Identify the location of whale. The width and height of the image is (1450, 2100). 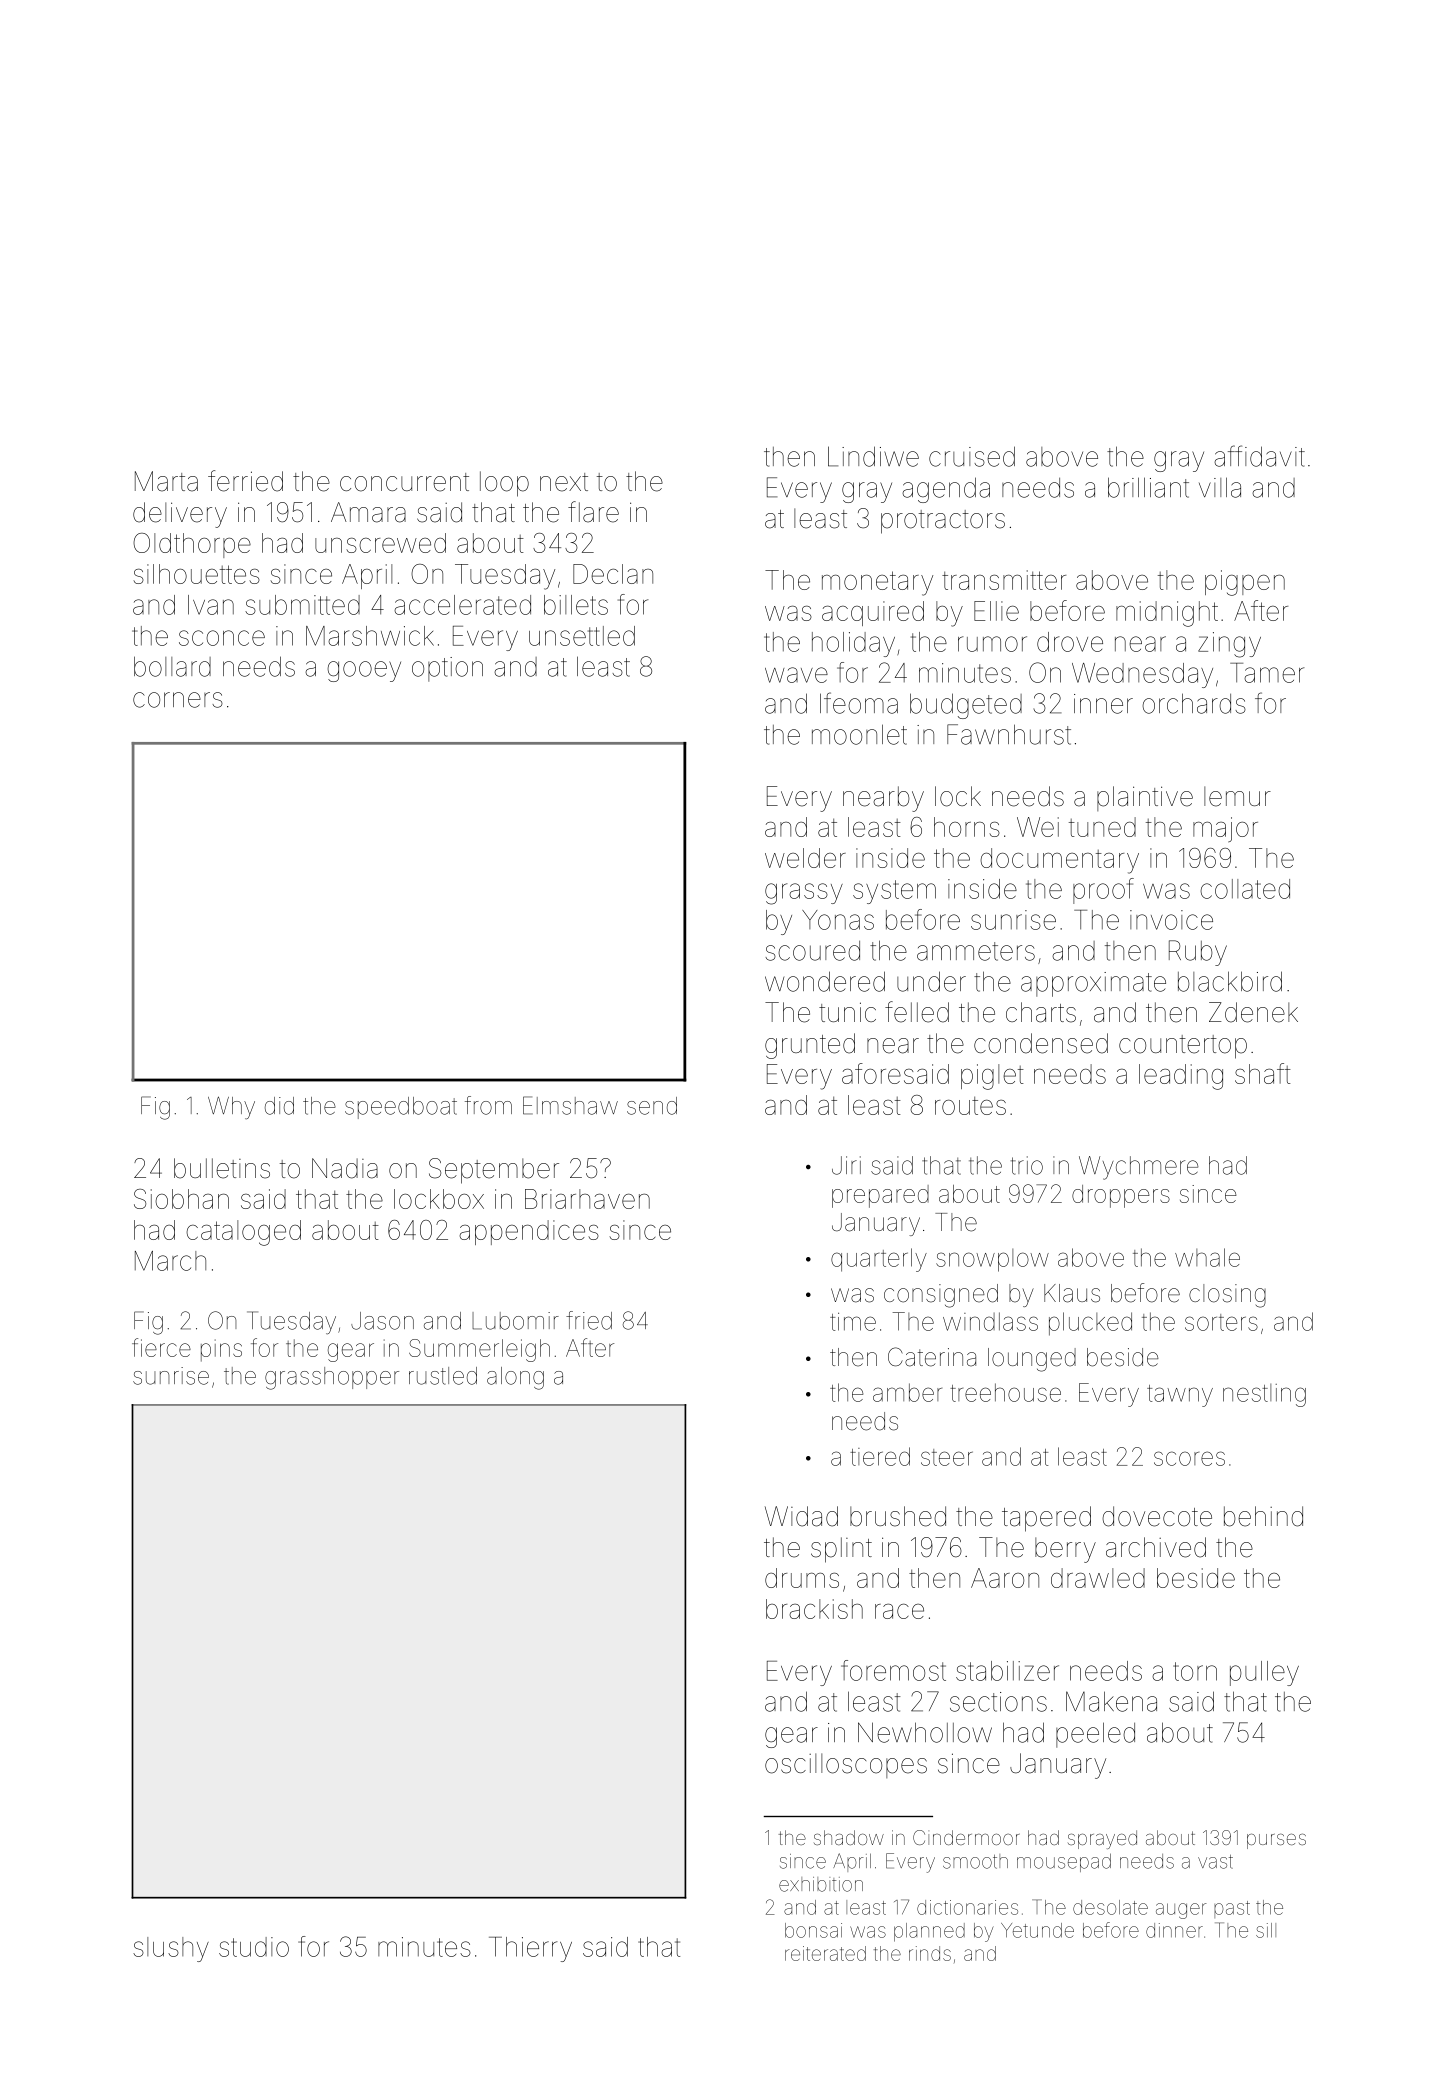
(1207, 1257).
